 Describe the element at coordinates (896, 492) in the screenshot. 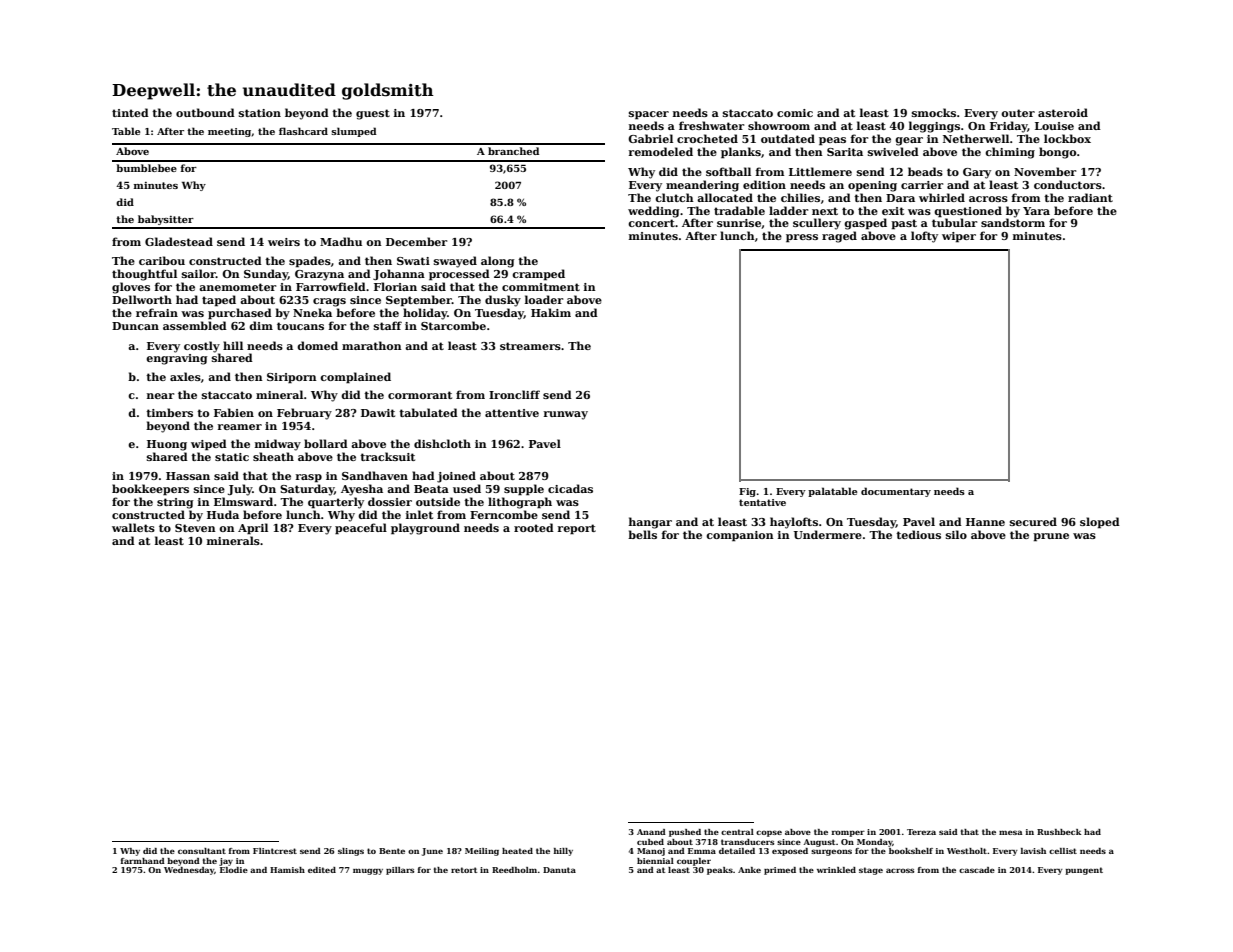

I see `documentary` at that location.
